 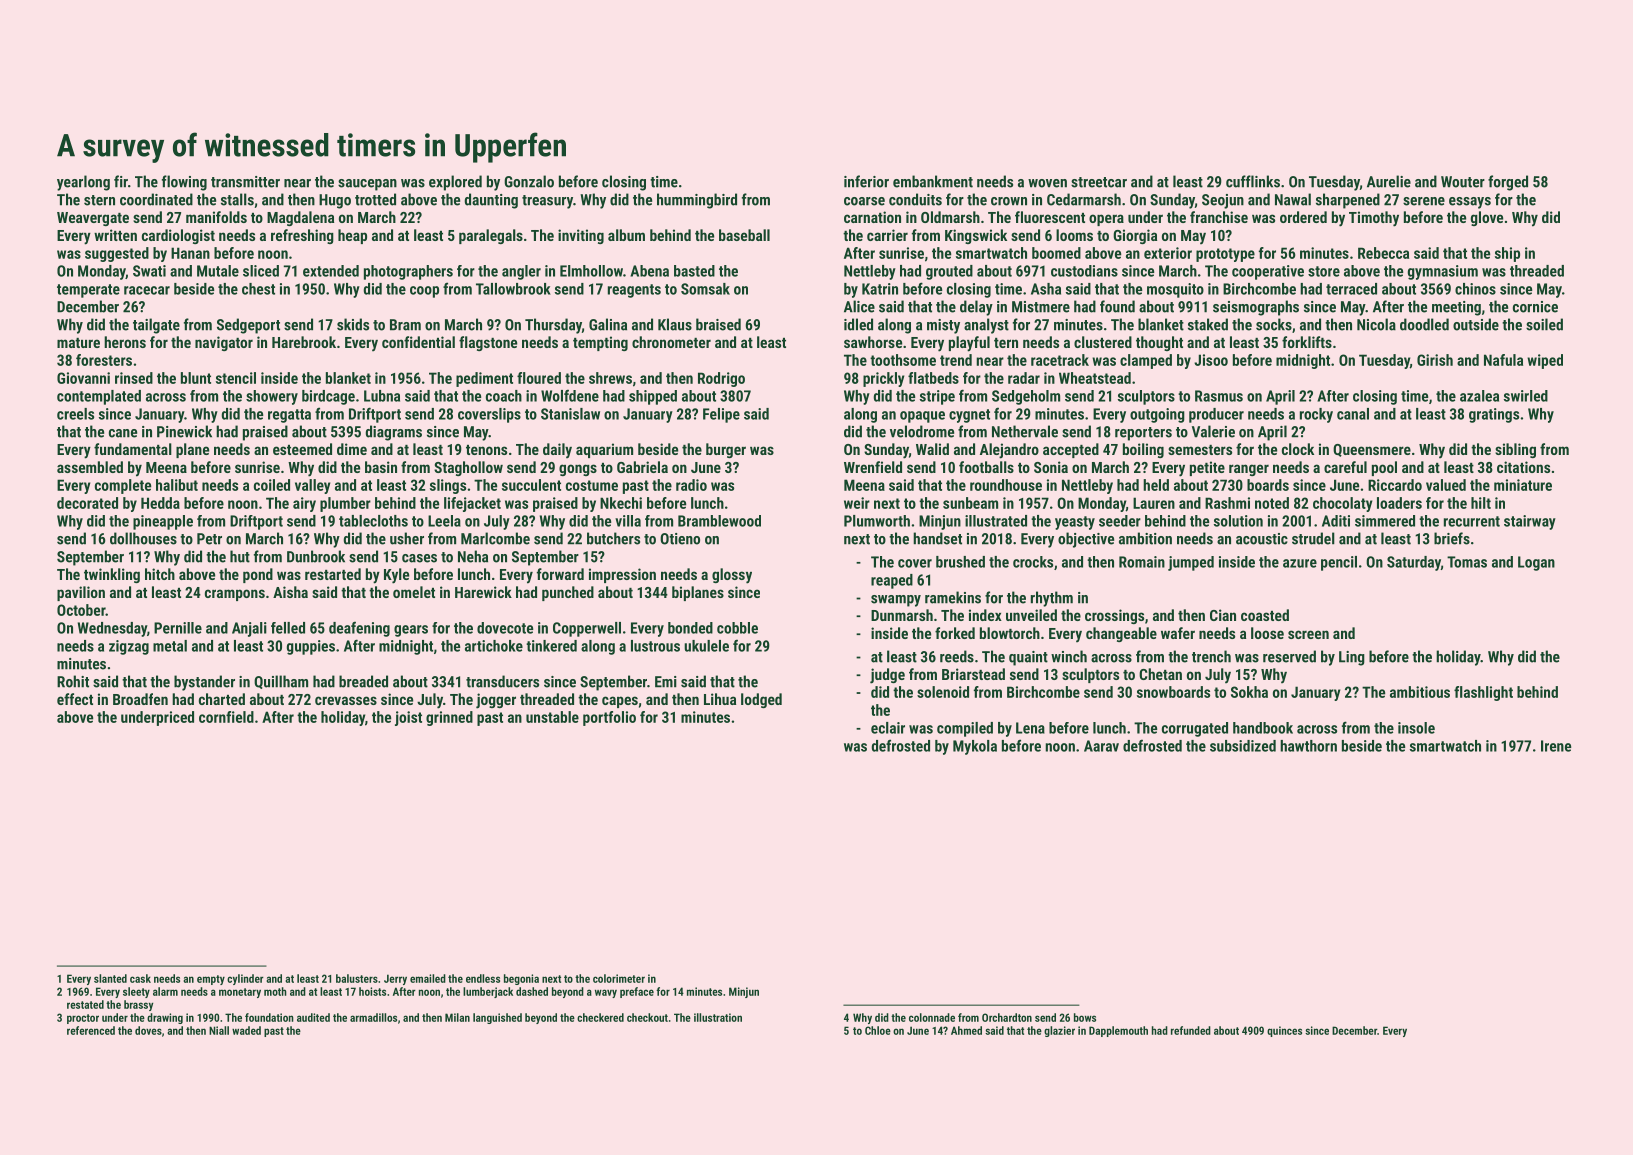 What do you see at coordinates (83, 183) in the image?
I see `yearlong` at bounding box center [83, 183].
